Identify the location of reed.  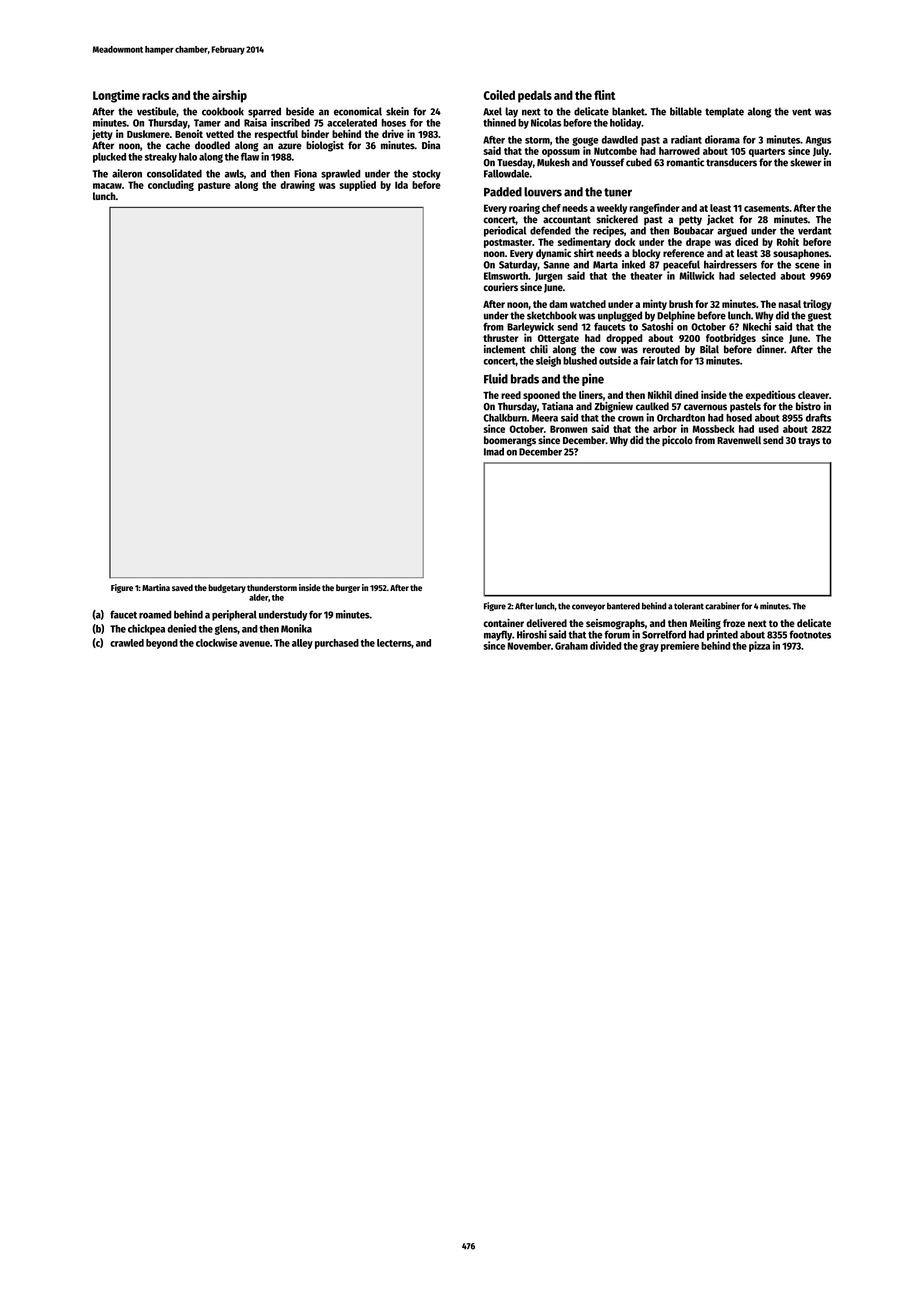
(511, 395).
